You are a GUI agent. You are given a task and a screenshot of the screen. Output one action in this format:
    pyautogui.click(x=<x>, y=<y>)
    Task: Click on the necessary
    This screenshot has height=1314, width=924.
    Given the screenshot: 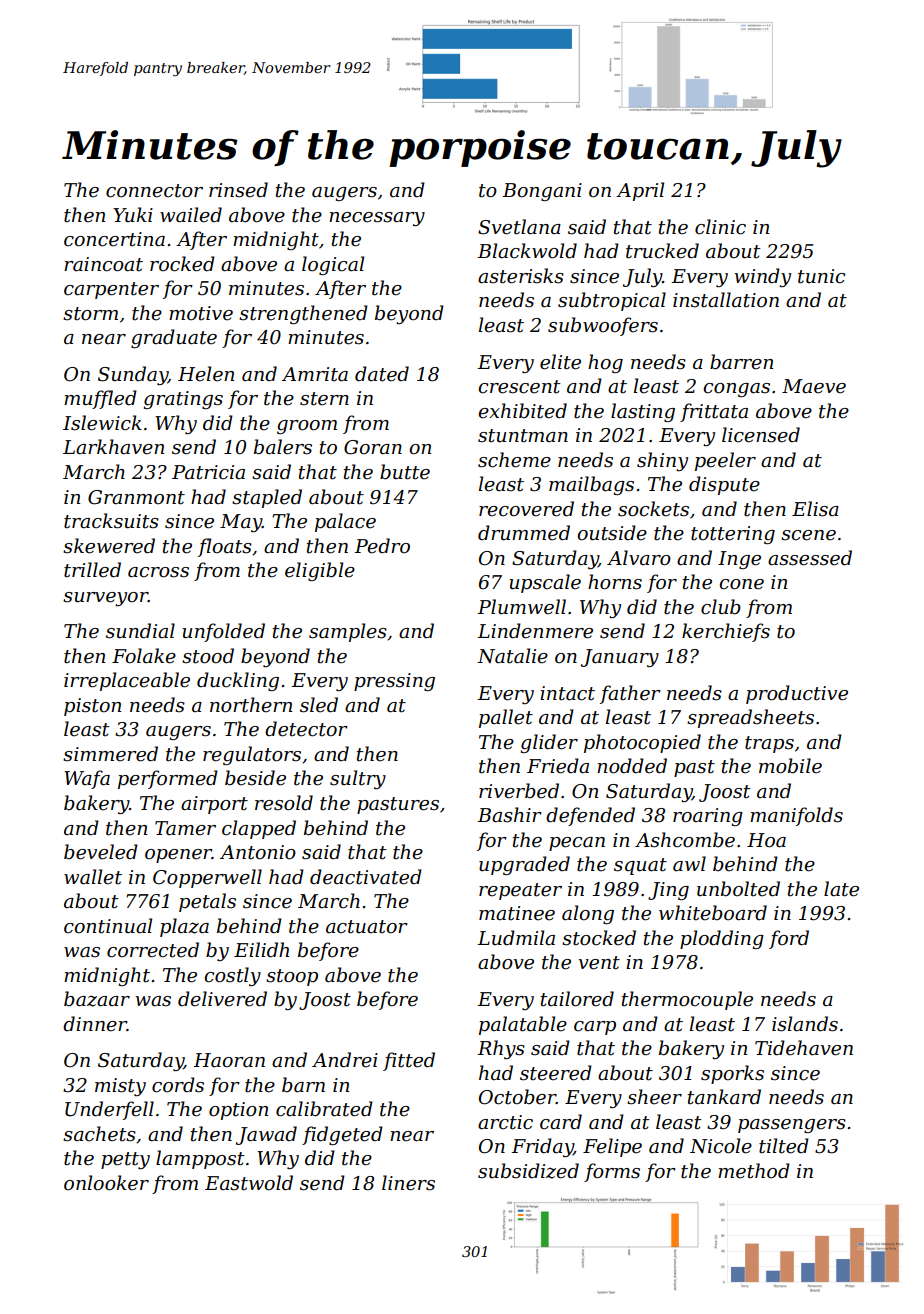 What is the action you would take?
    pyautogui.click(x=377, y=219)
